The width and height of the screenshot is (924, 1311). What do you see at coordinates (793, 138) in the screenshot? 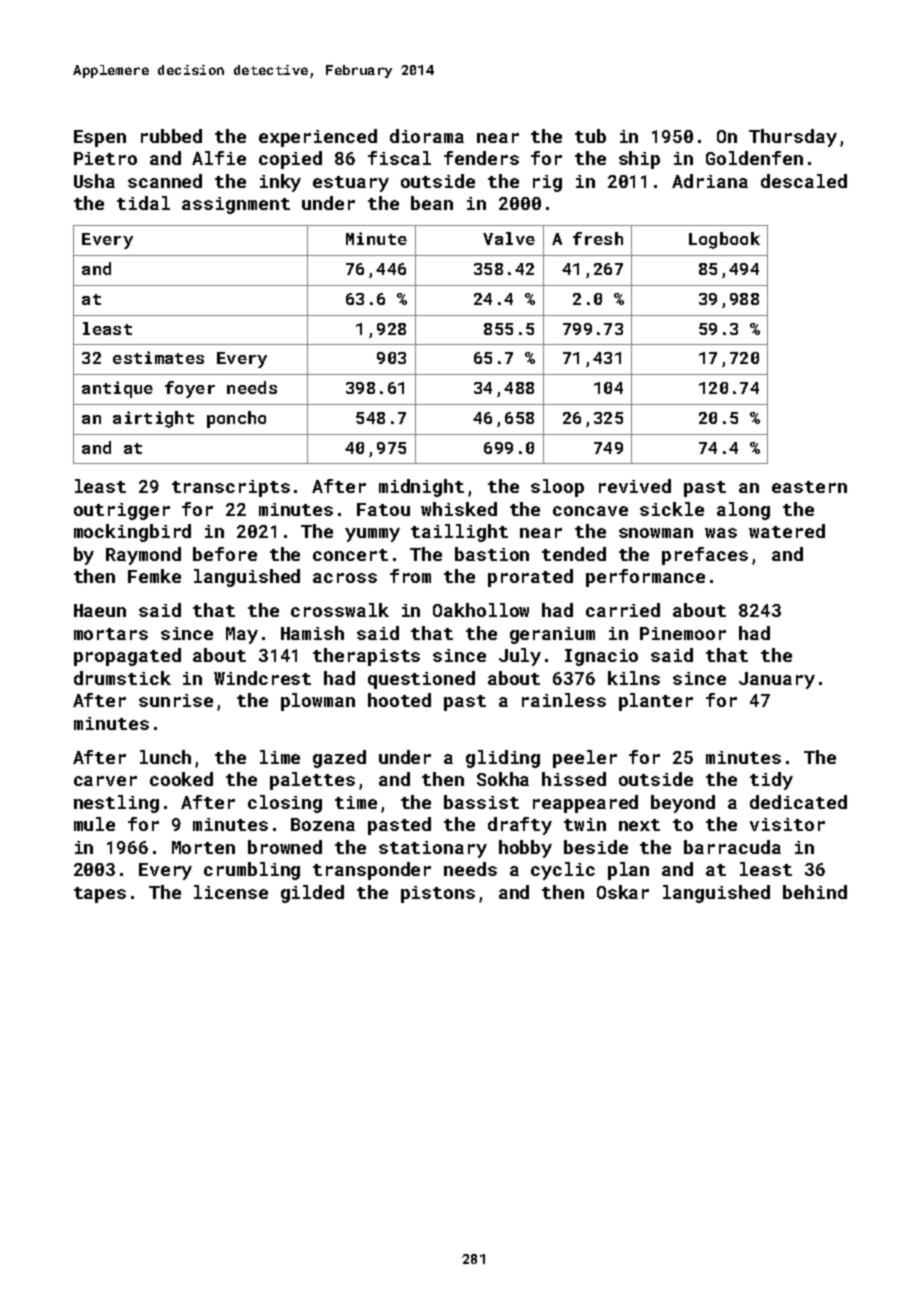
I see `Thursday` at bounding box center [793, 138].
